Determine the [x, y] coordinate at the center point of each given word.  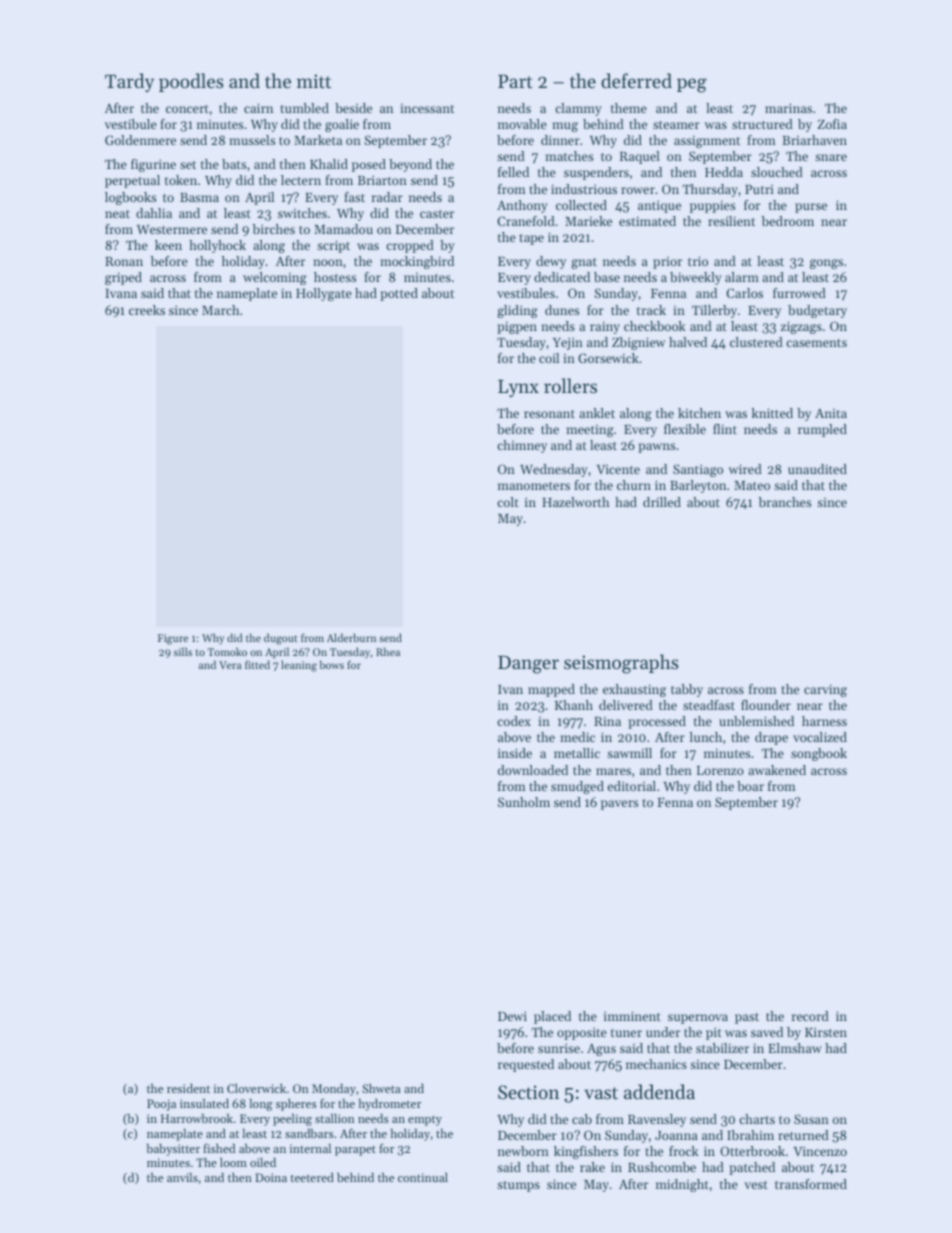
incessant [427, 108]
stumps [518, 1186]
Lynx [518, 388]
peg [692, 85]
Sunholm [524, 802]
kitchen [699, 413]
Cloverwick [256, 1088]
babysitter [173, 1150]
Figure [173, 639]
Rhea [388, 651]
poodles [191, 82]
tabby [687, 690]
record [810, 1016]
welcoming [275, 278]
